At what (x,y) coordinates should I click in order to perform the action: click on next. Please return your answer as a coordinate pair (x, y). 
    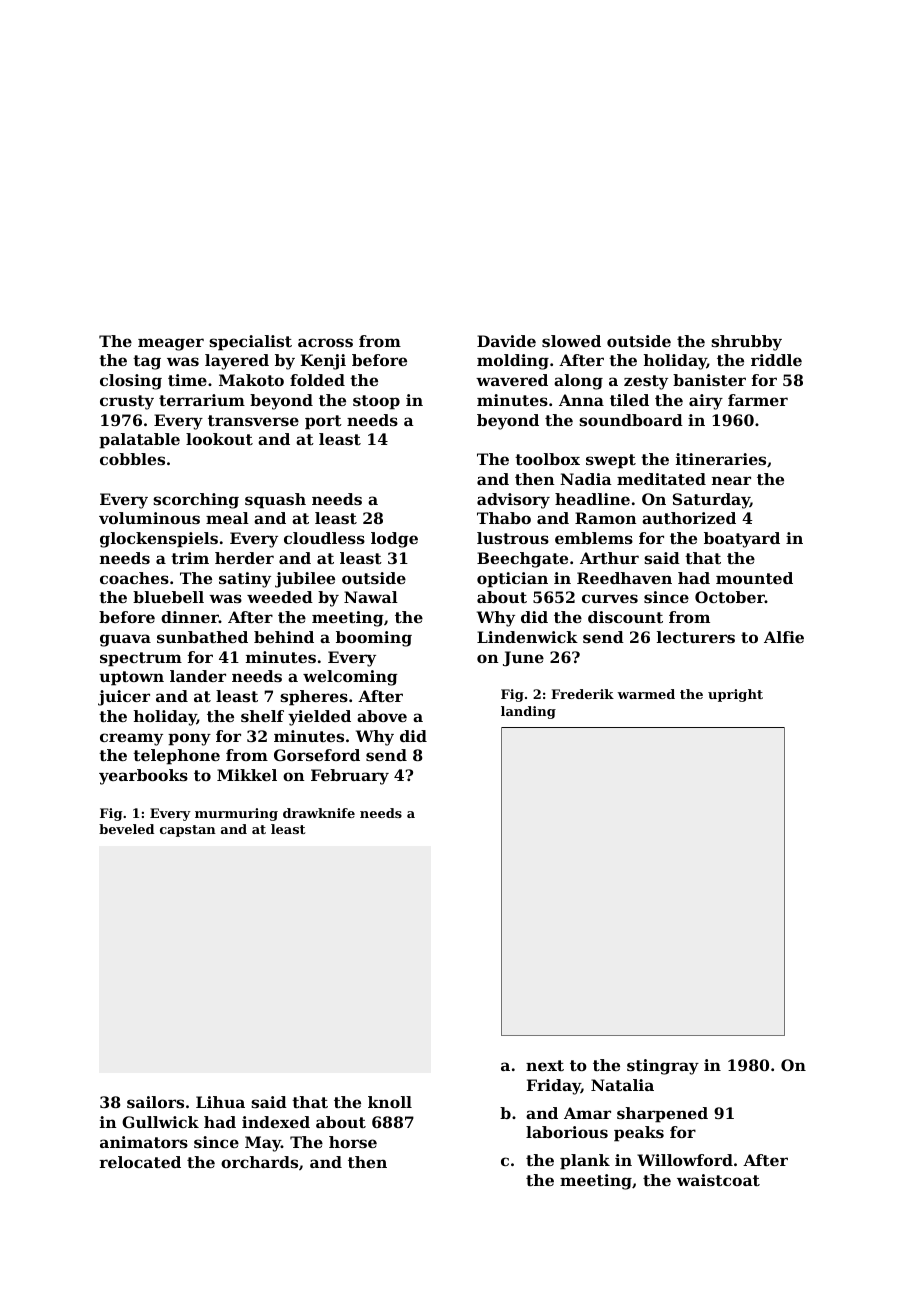
    Looking at the image, I should click on (545, 1065).
